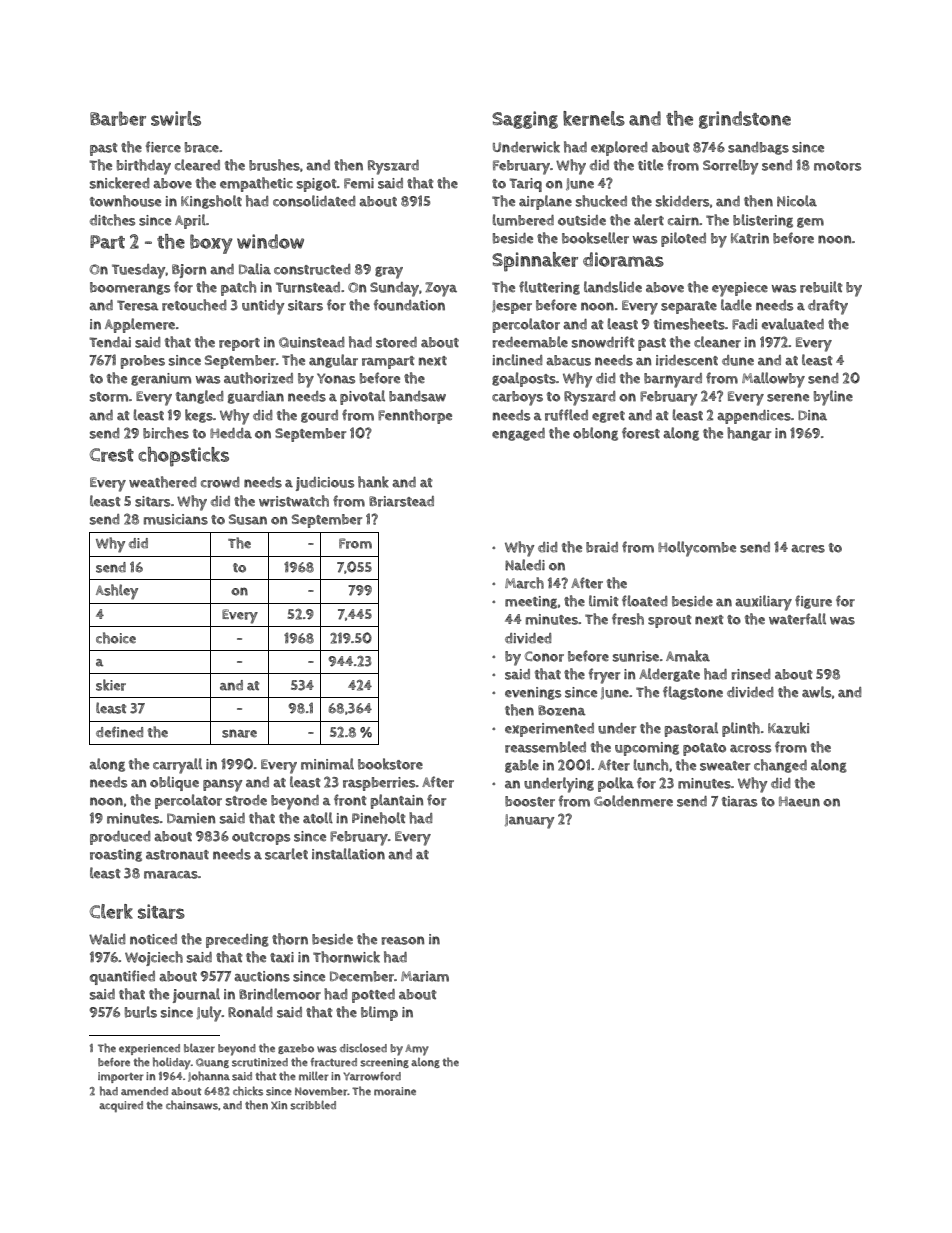  I want to click on kernels, so click(594, 118).
